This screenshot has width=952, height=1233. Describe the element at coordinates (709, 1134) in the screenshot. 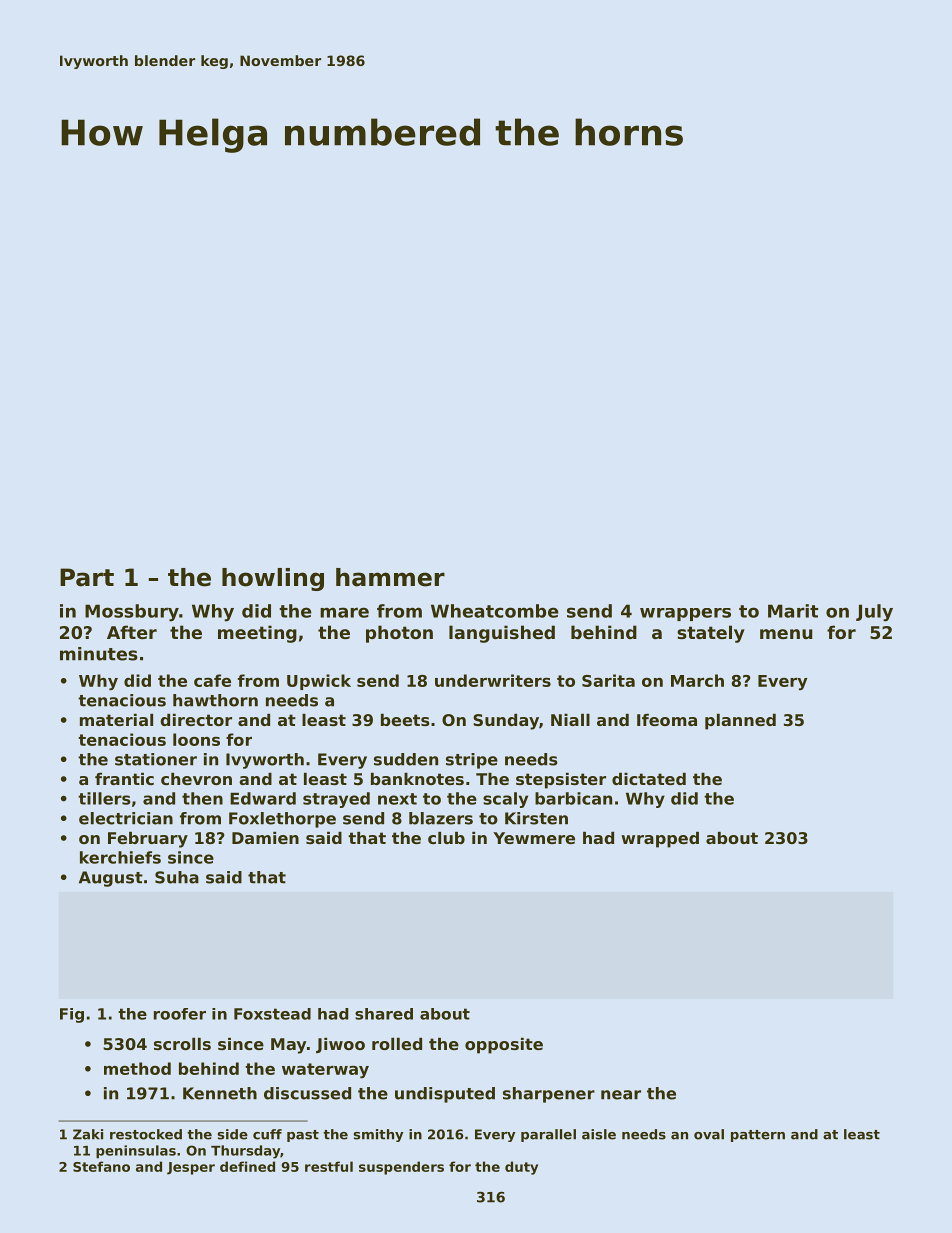

I see `oval` at that location.
